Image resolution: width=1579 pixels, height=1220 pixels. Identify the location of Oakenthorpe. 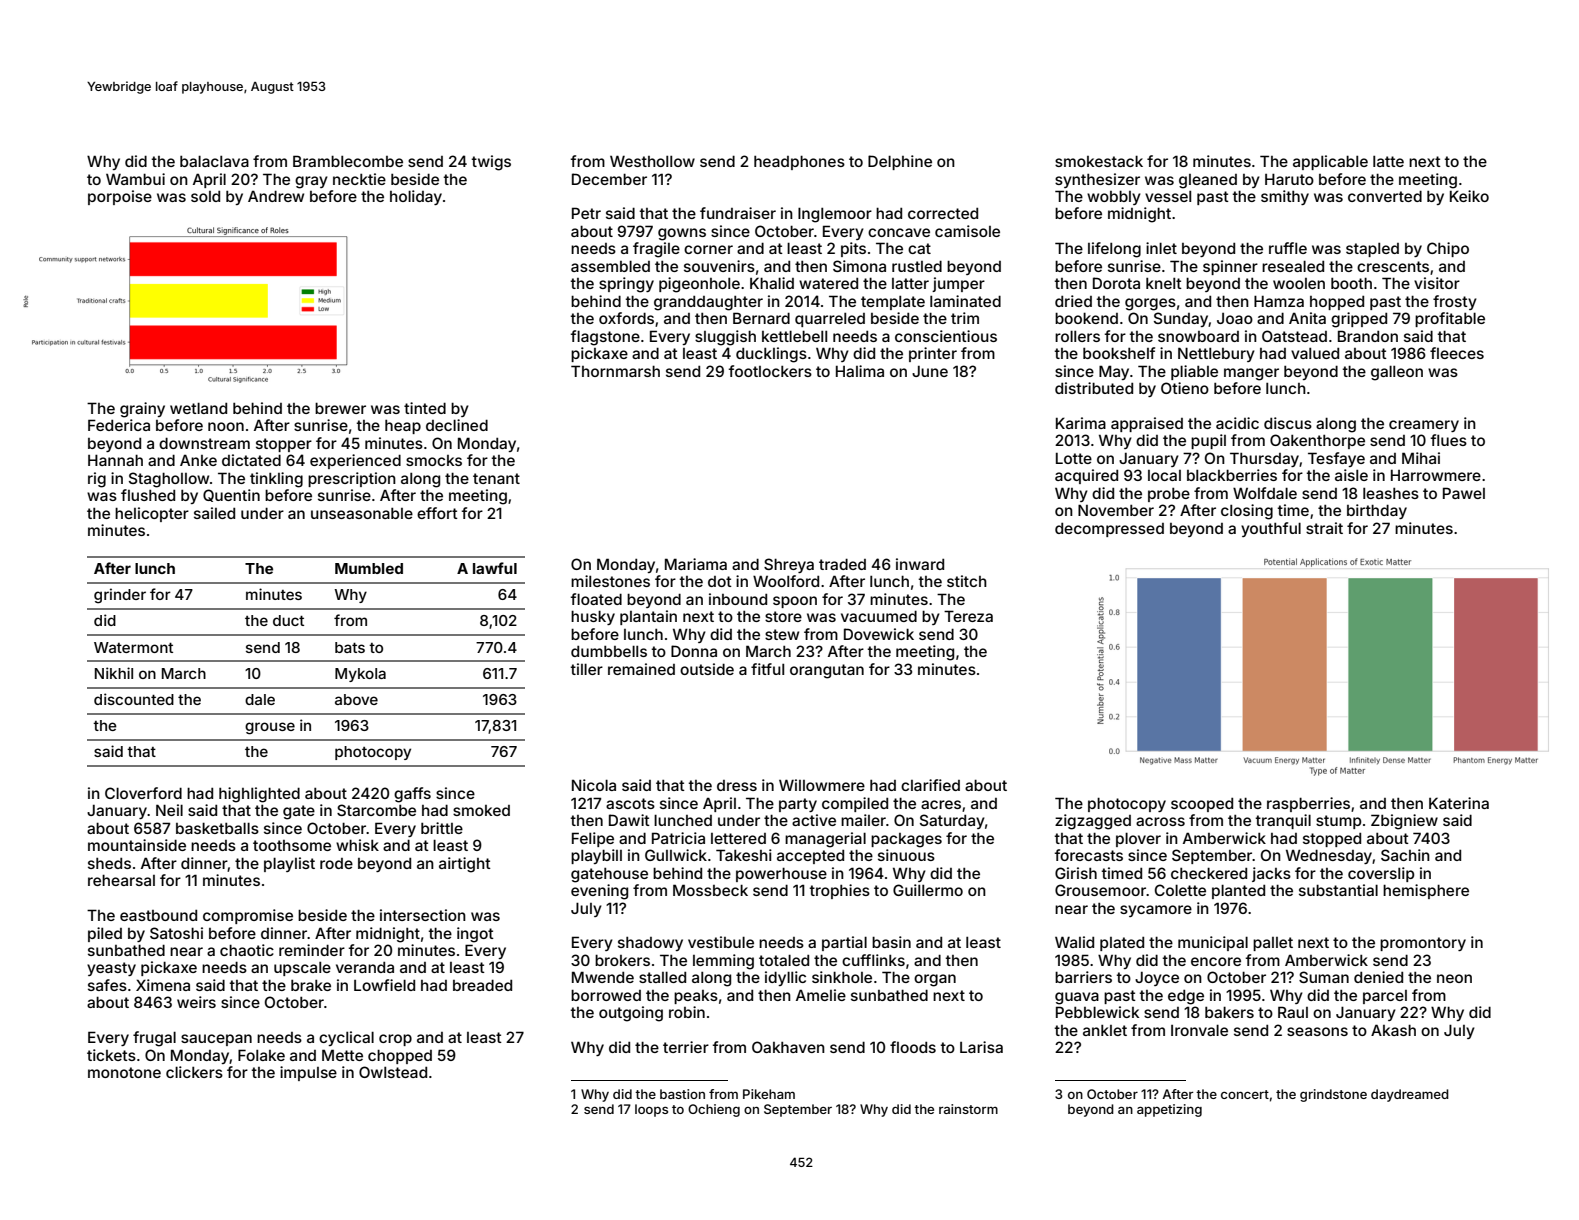
(1317, 441).
